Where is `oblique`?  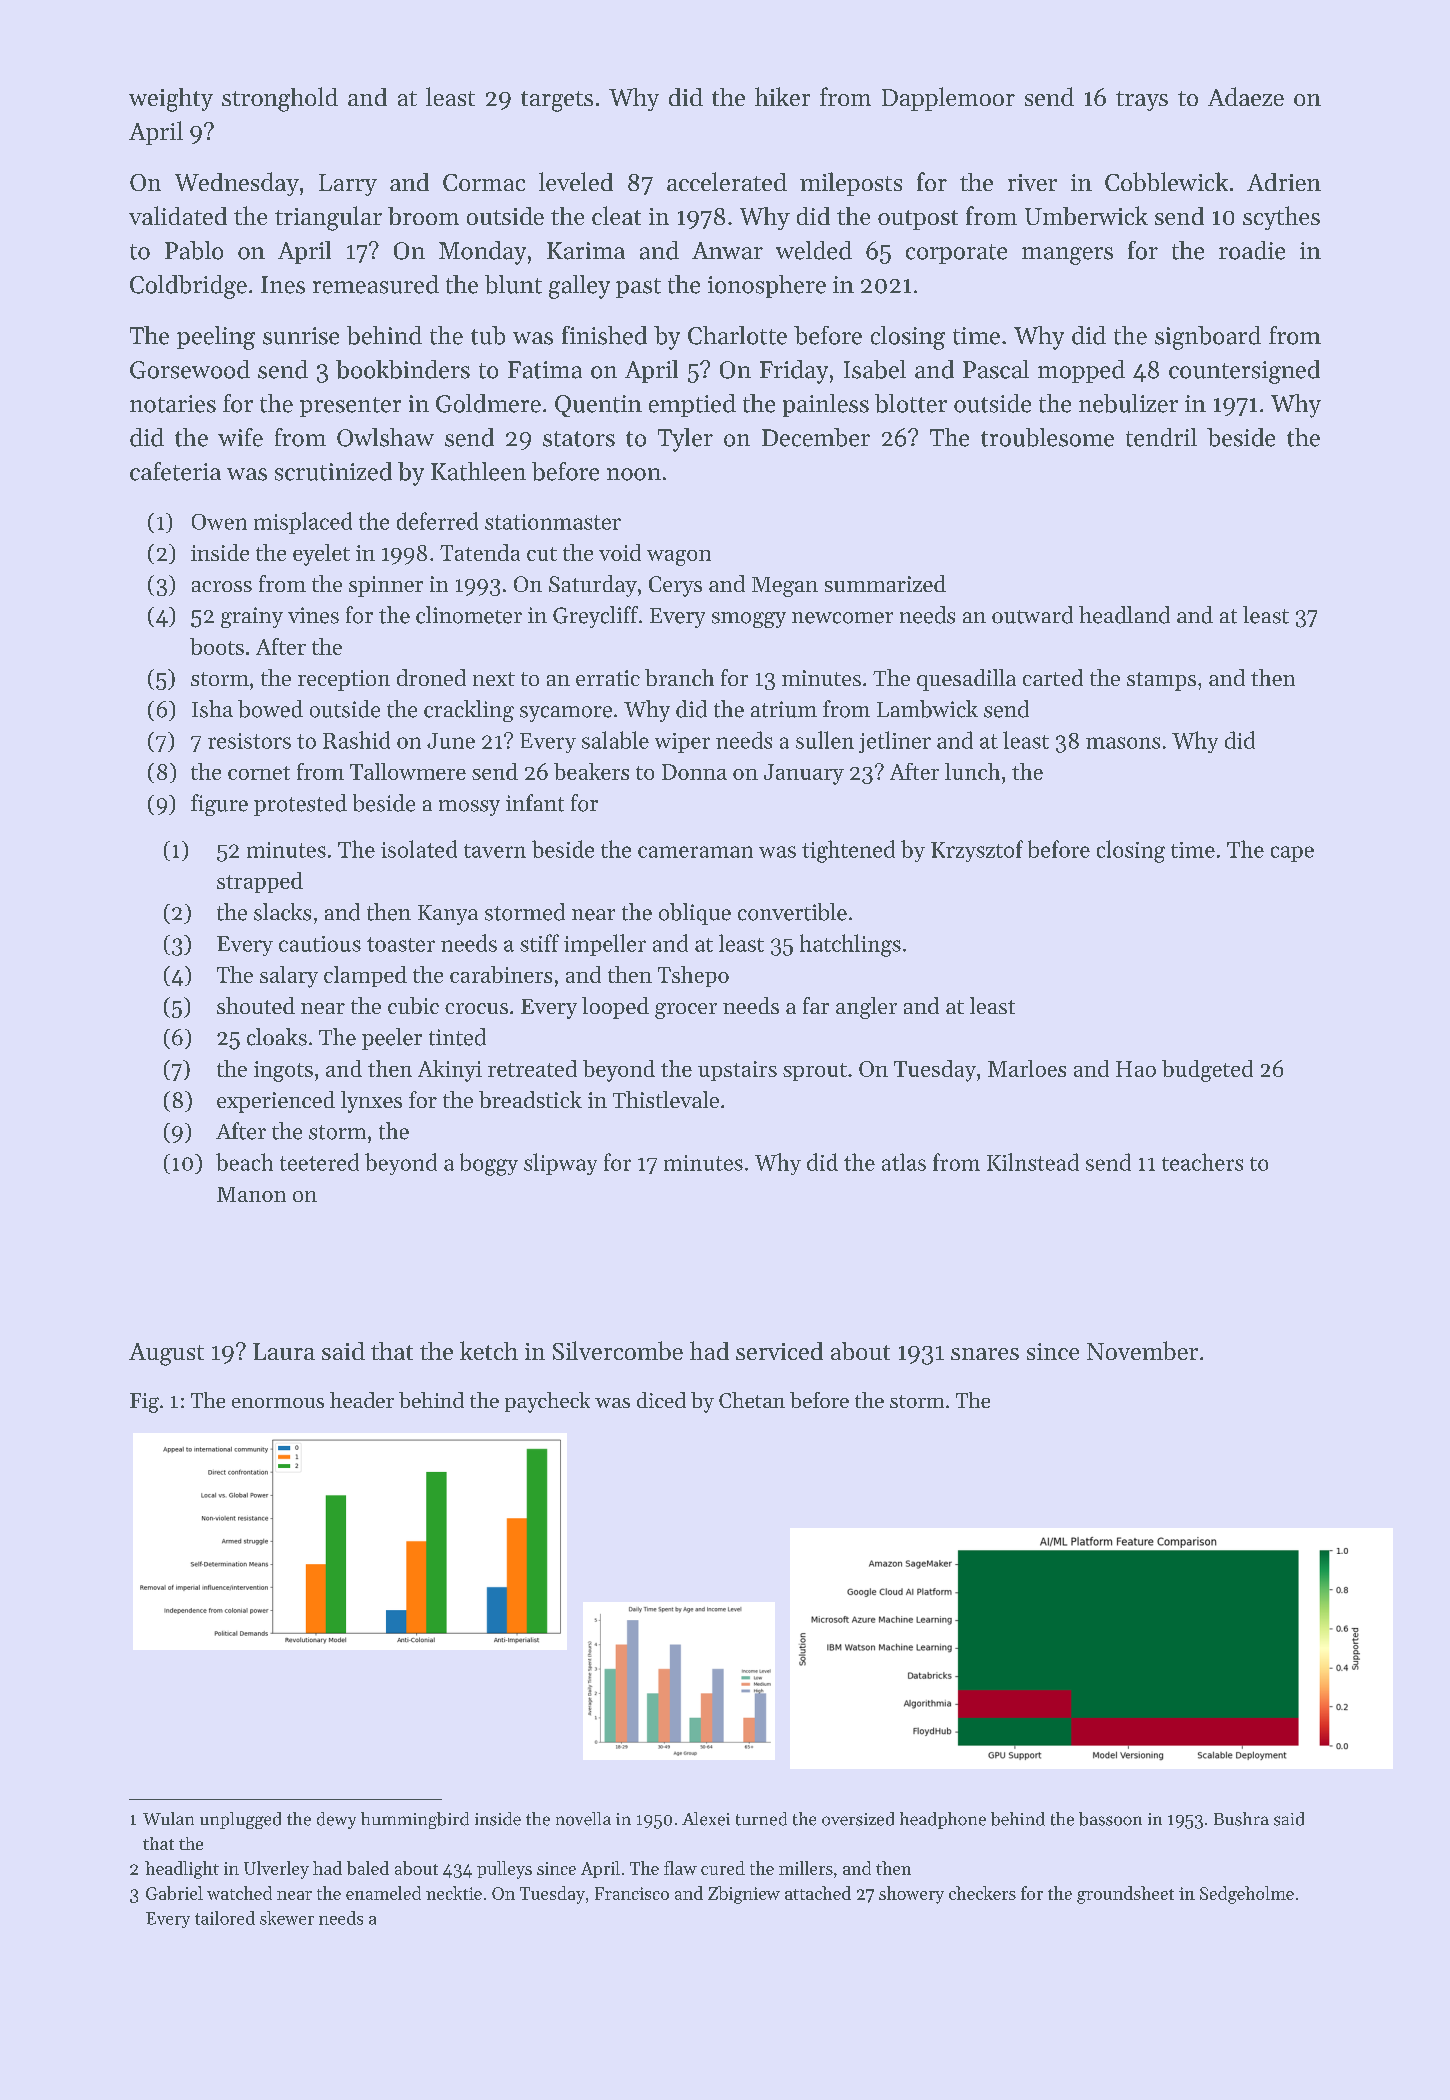 oblique is located at coordinates (695, 914).
